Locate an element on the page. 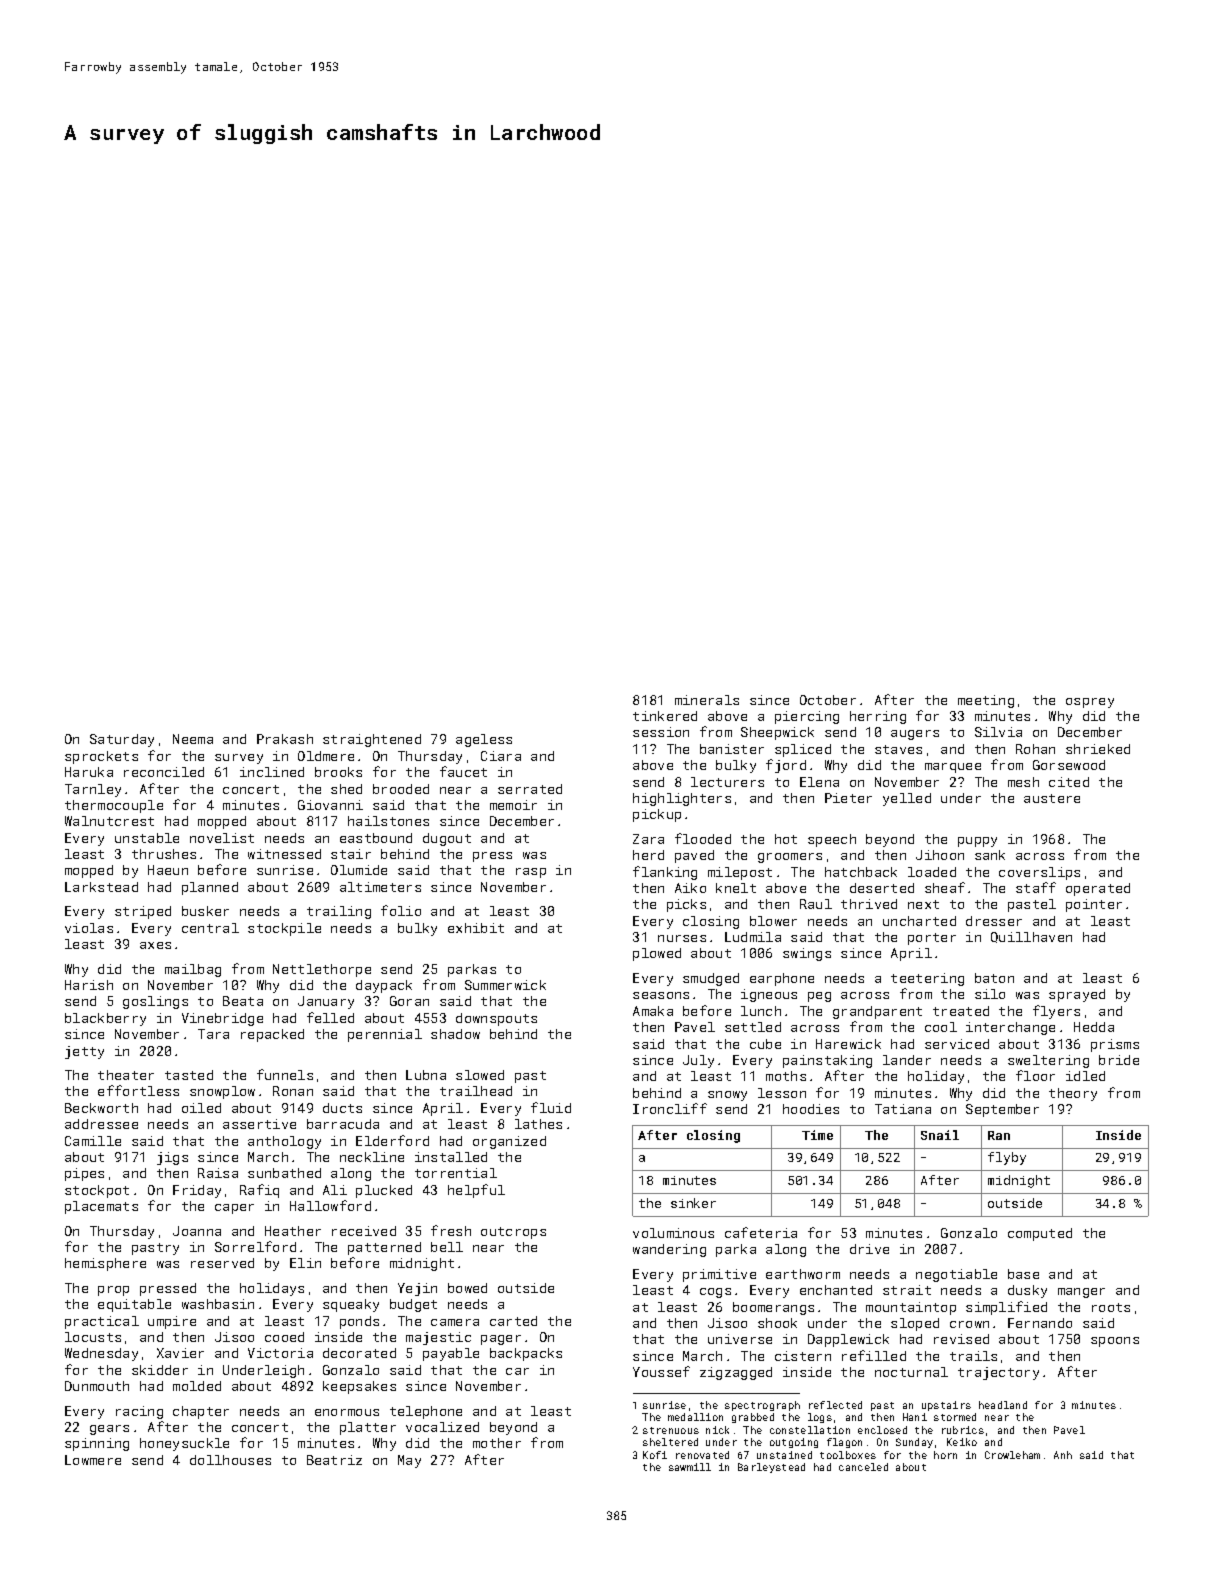 This image has height=1570, width=1213. shed is located at coordinates (346, 789).
